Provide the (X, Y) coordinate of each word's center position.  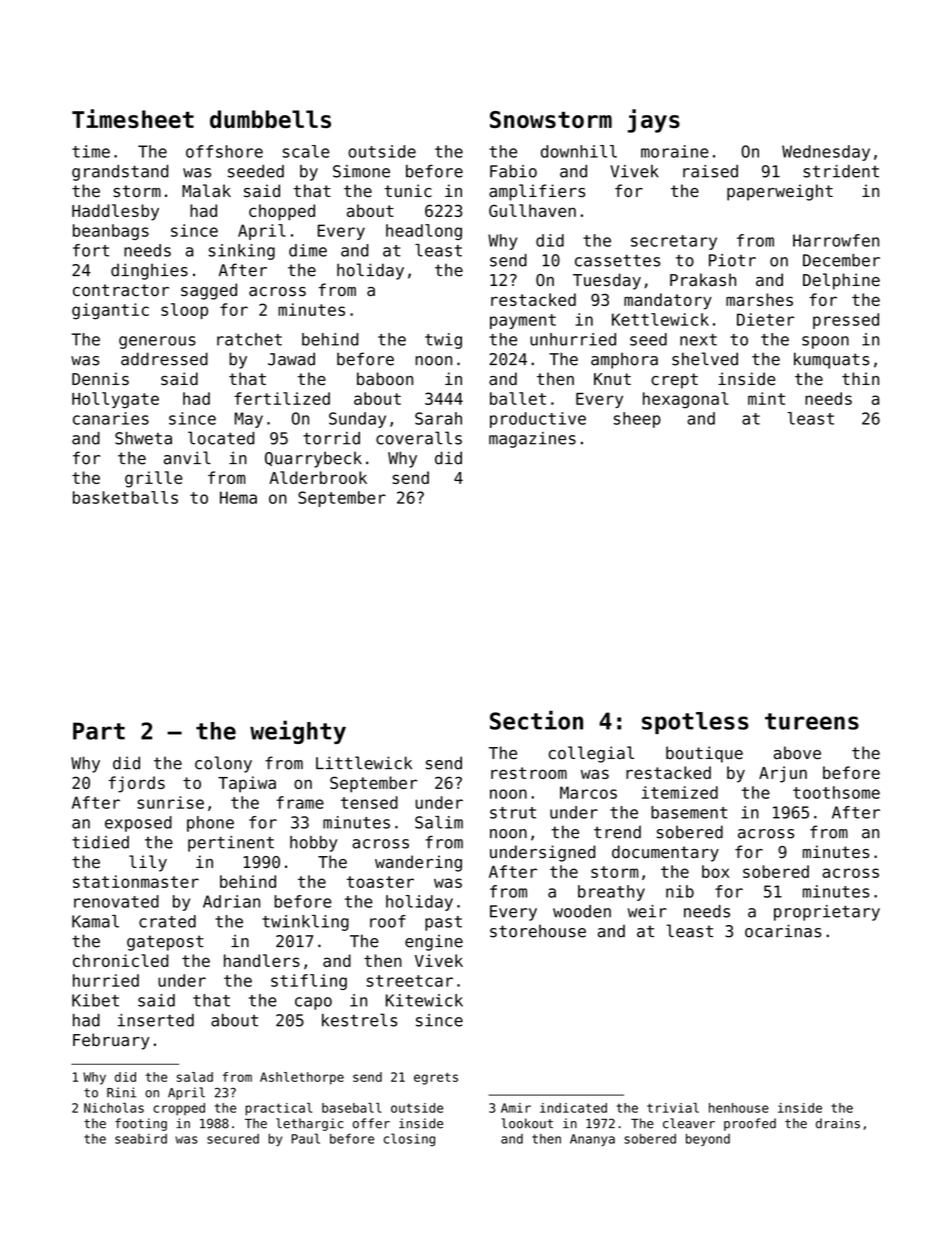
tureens (812, 721)
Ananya (592, 1140)
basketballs (125, 497)
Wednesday (826, 153)
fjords (137, 784)
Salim (439, 822)
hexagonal (686, 400)
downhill (579, 151)
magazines (532, 440)
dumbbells (270, 119)
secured (233, 1139)
